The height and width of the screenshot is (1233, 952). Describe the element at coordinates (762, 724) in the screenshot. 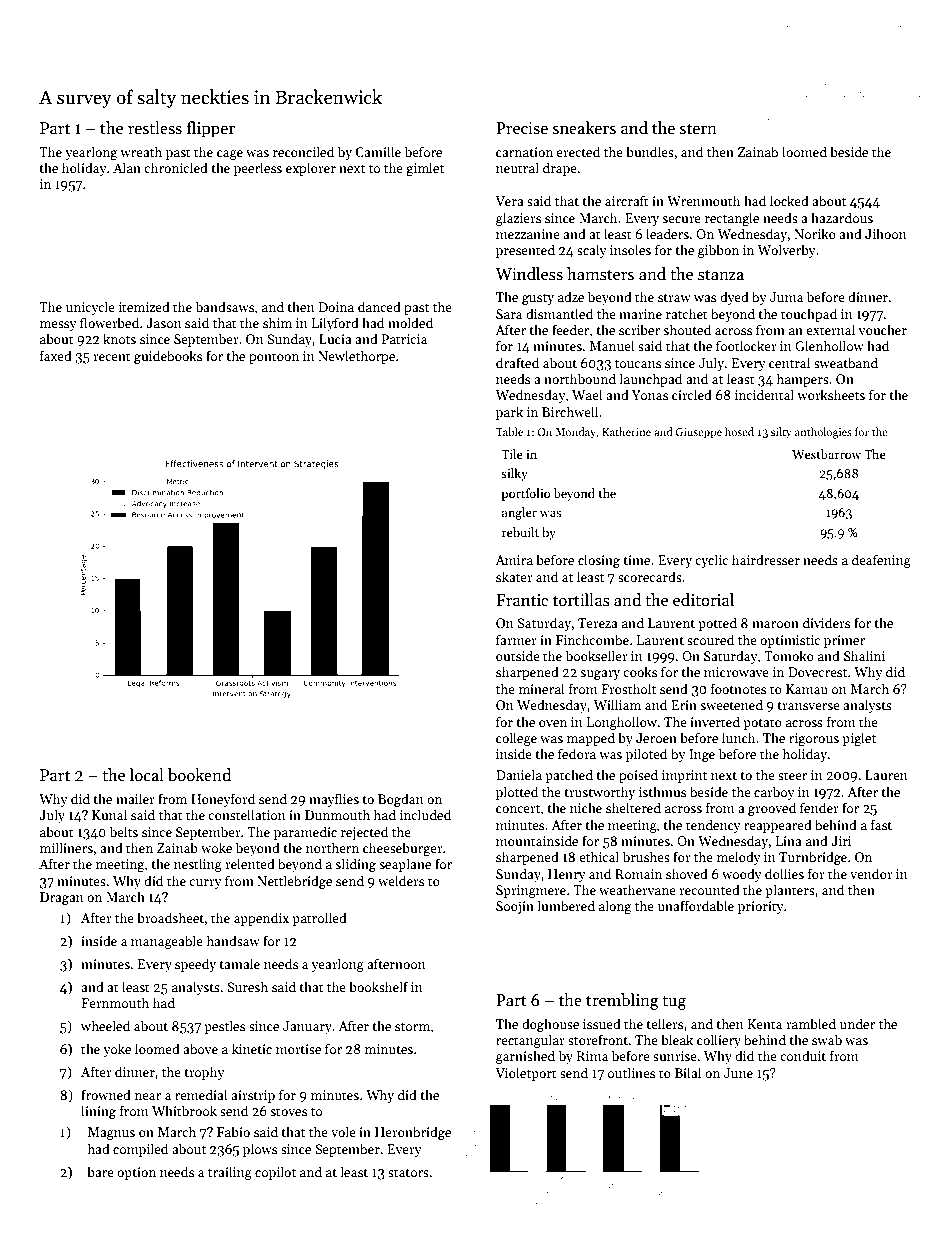

I see `potato` at that location.
